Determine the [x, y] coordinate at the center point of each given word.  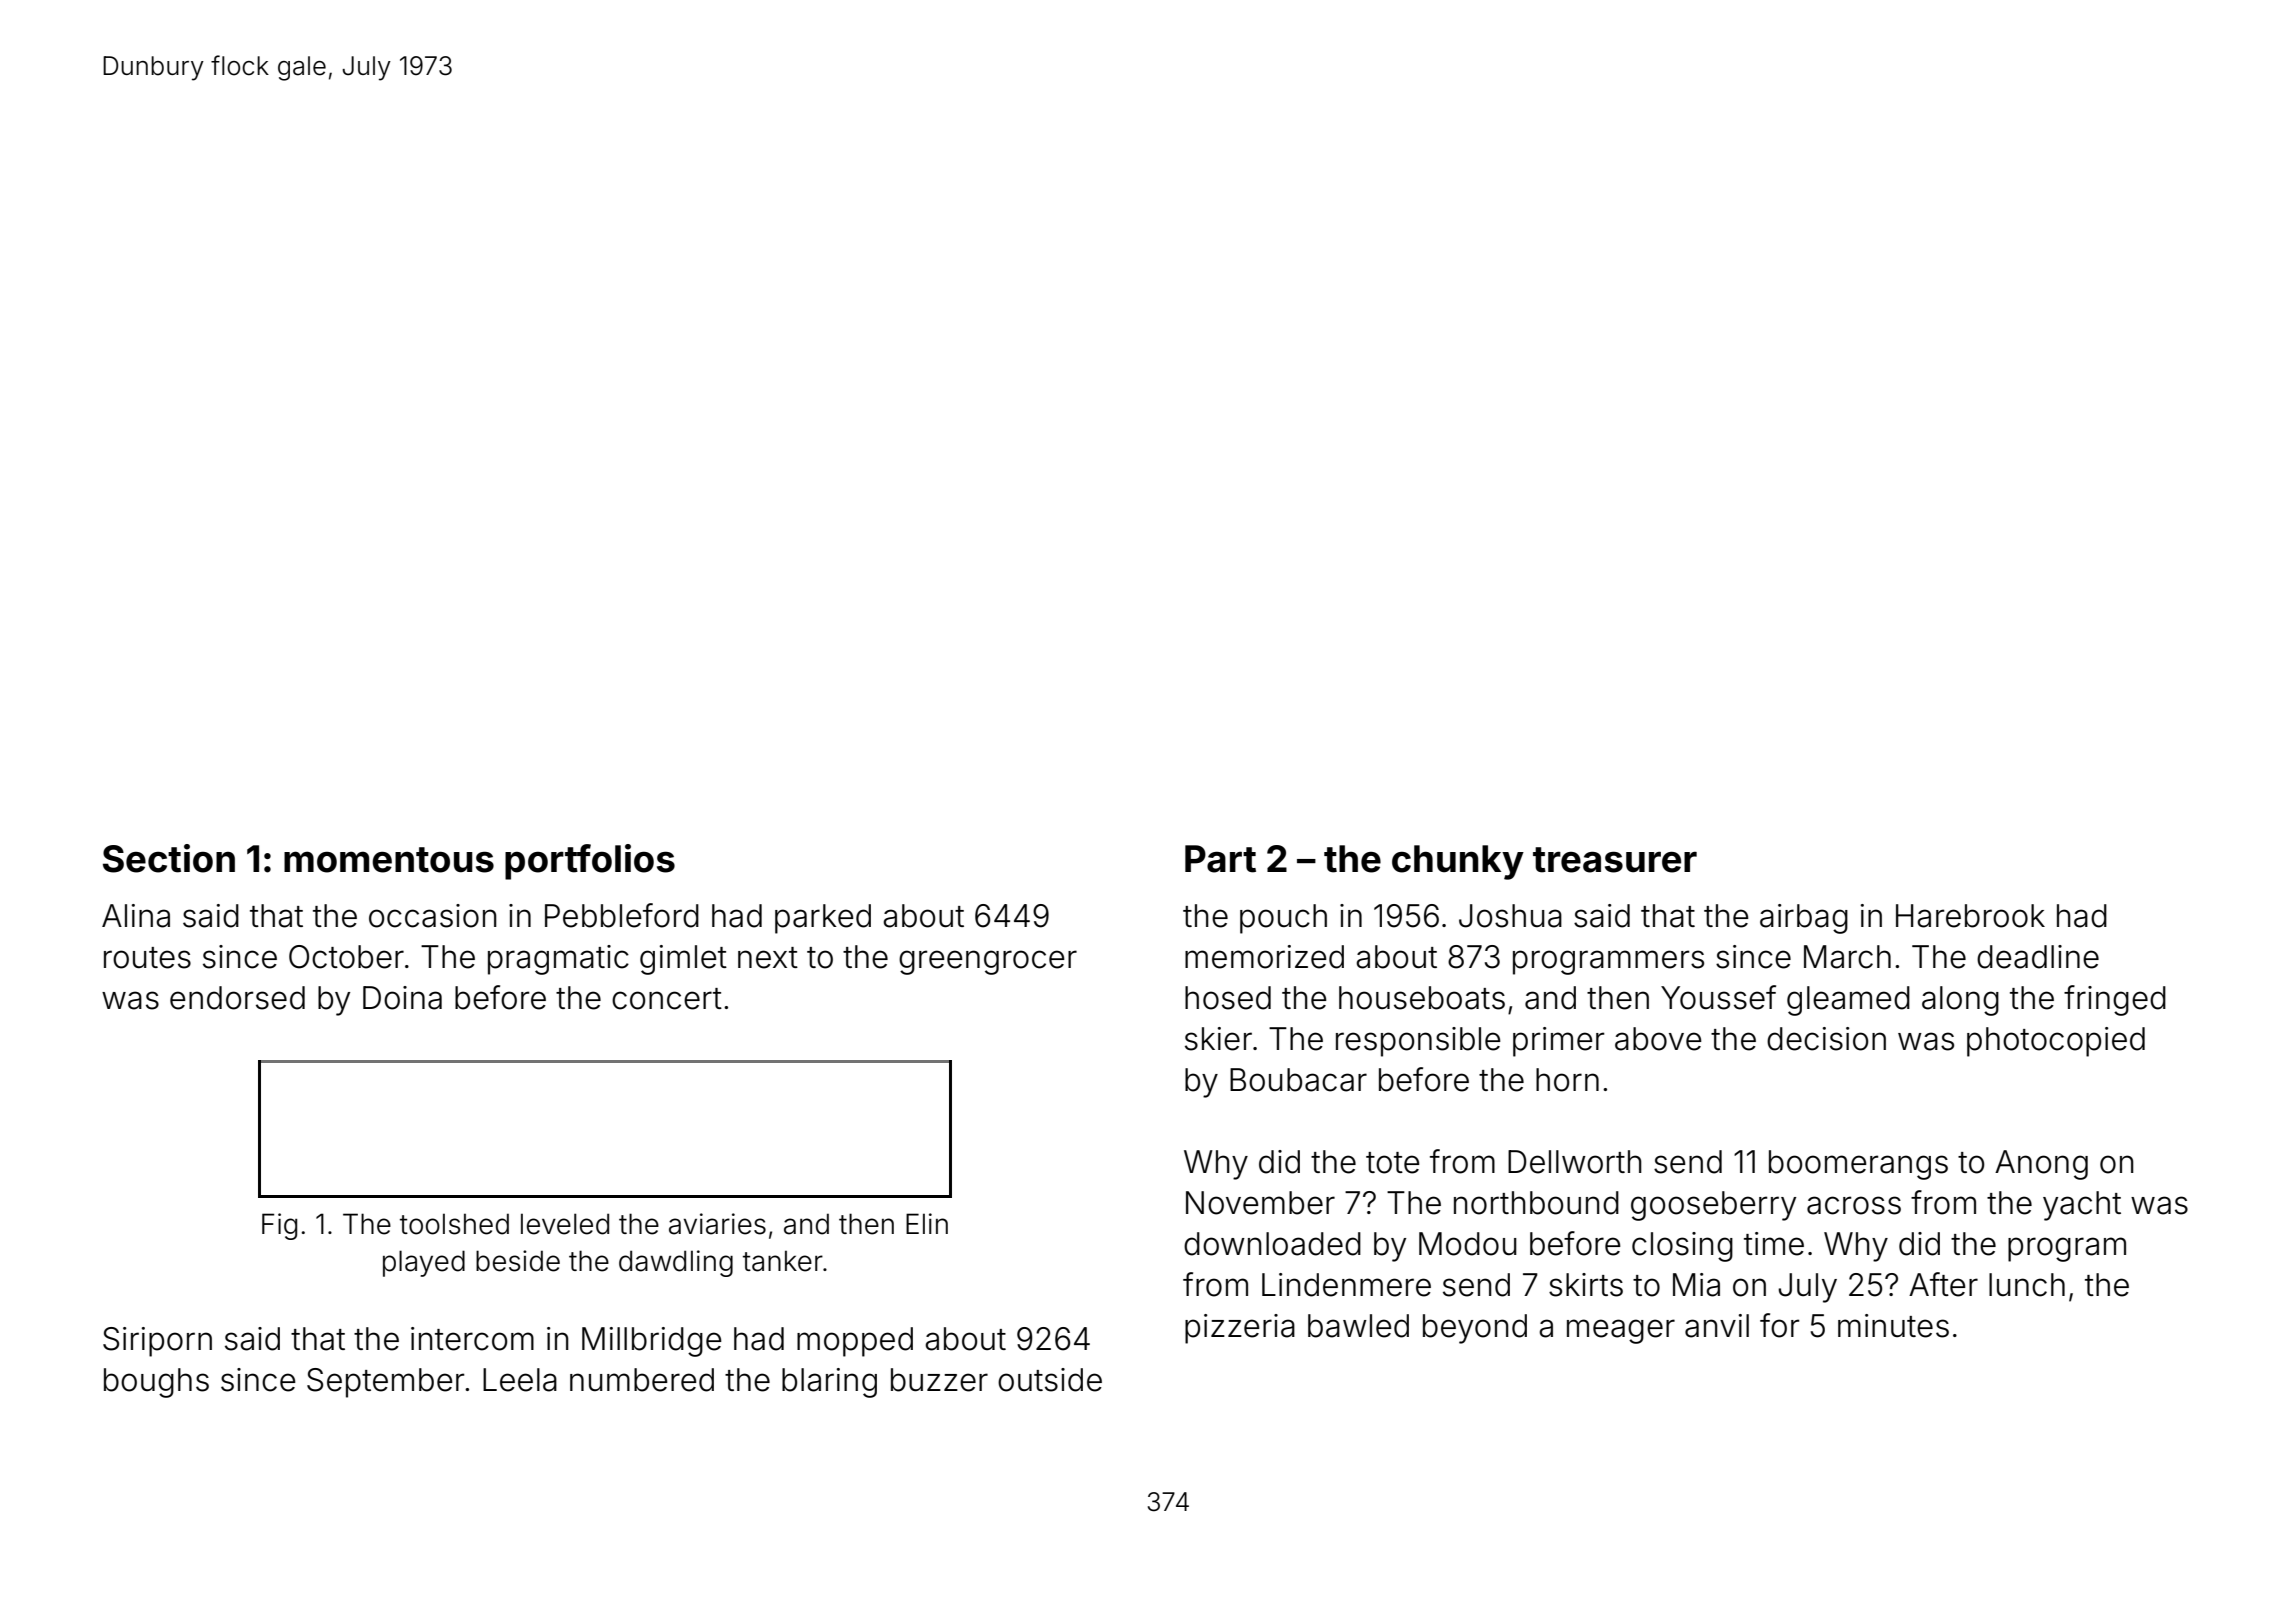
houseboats [1422, 998]
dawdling [676, 1263]
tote [1393, 1163]
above [1658, 1039]
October [346, 957]
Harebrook [1970, 916]
